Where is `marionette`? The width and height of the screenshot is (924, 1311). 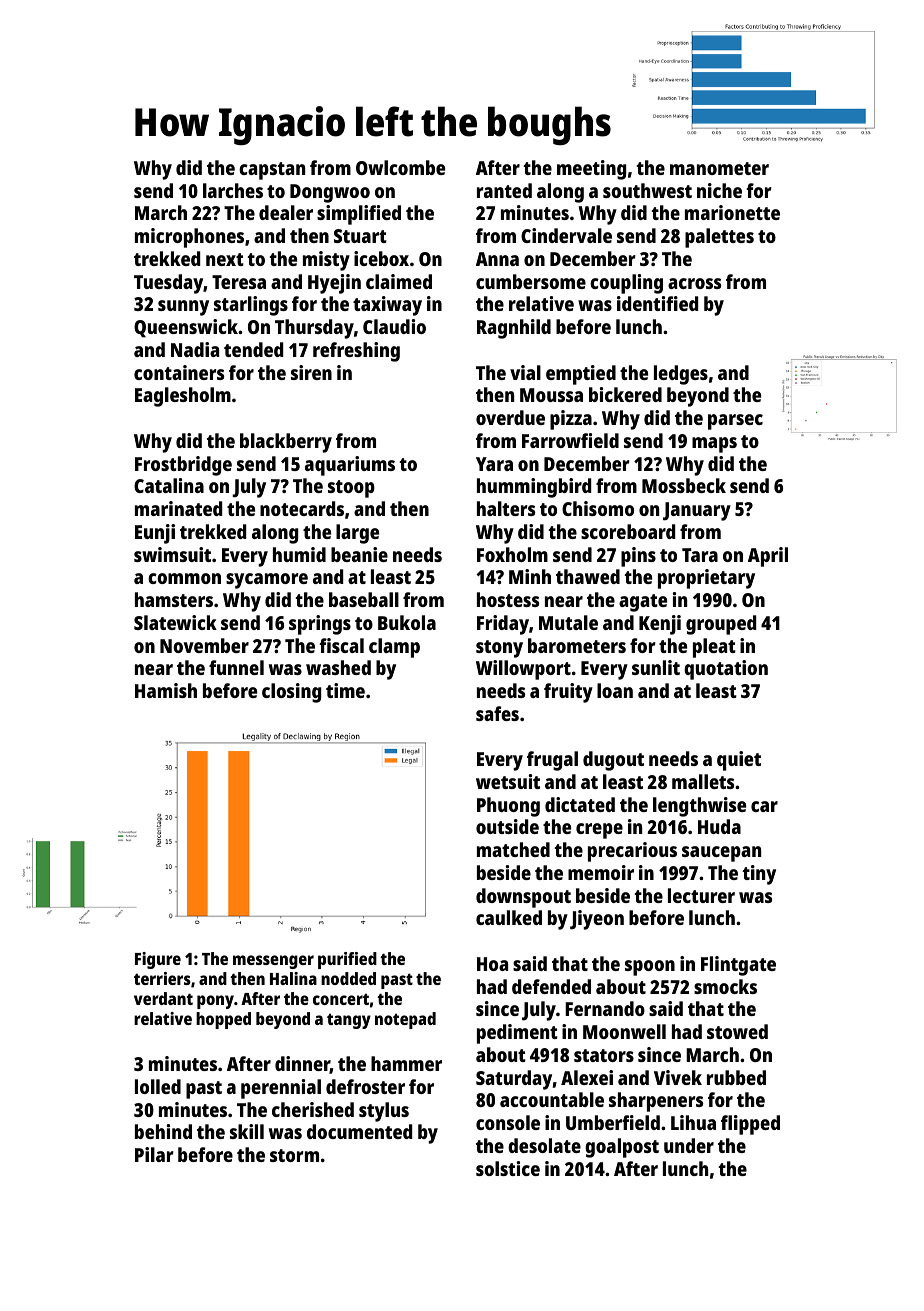 marionette is located at coordinates (732, 212).
